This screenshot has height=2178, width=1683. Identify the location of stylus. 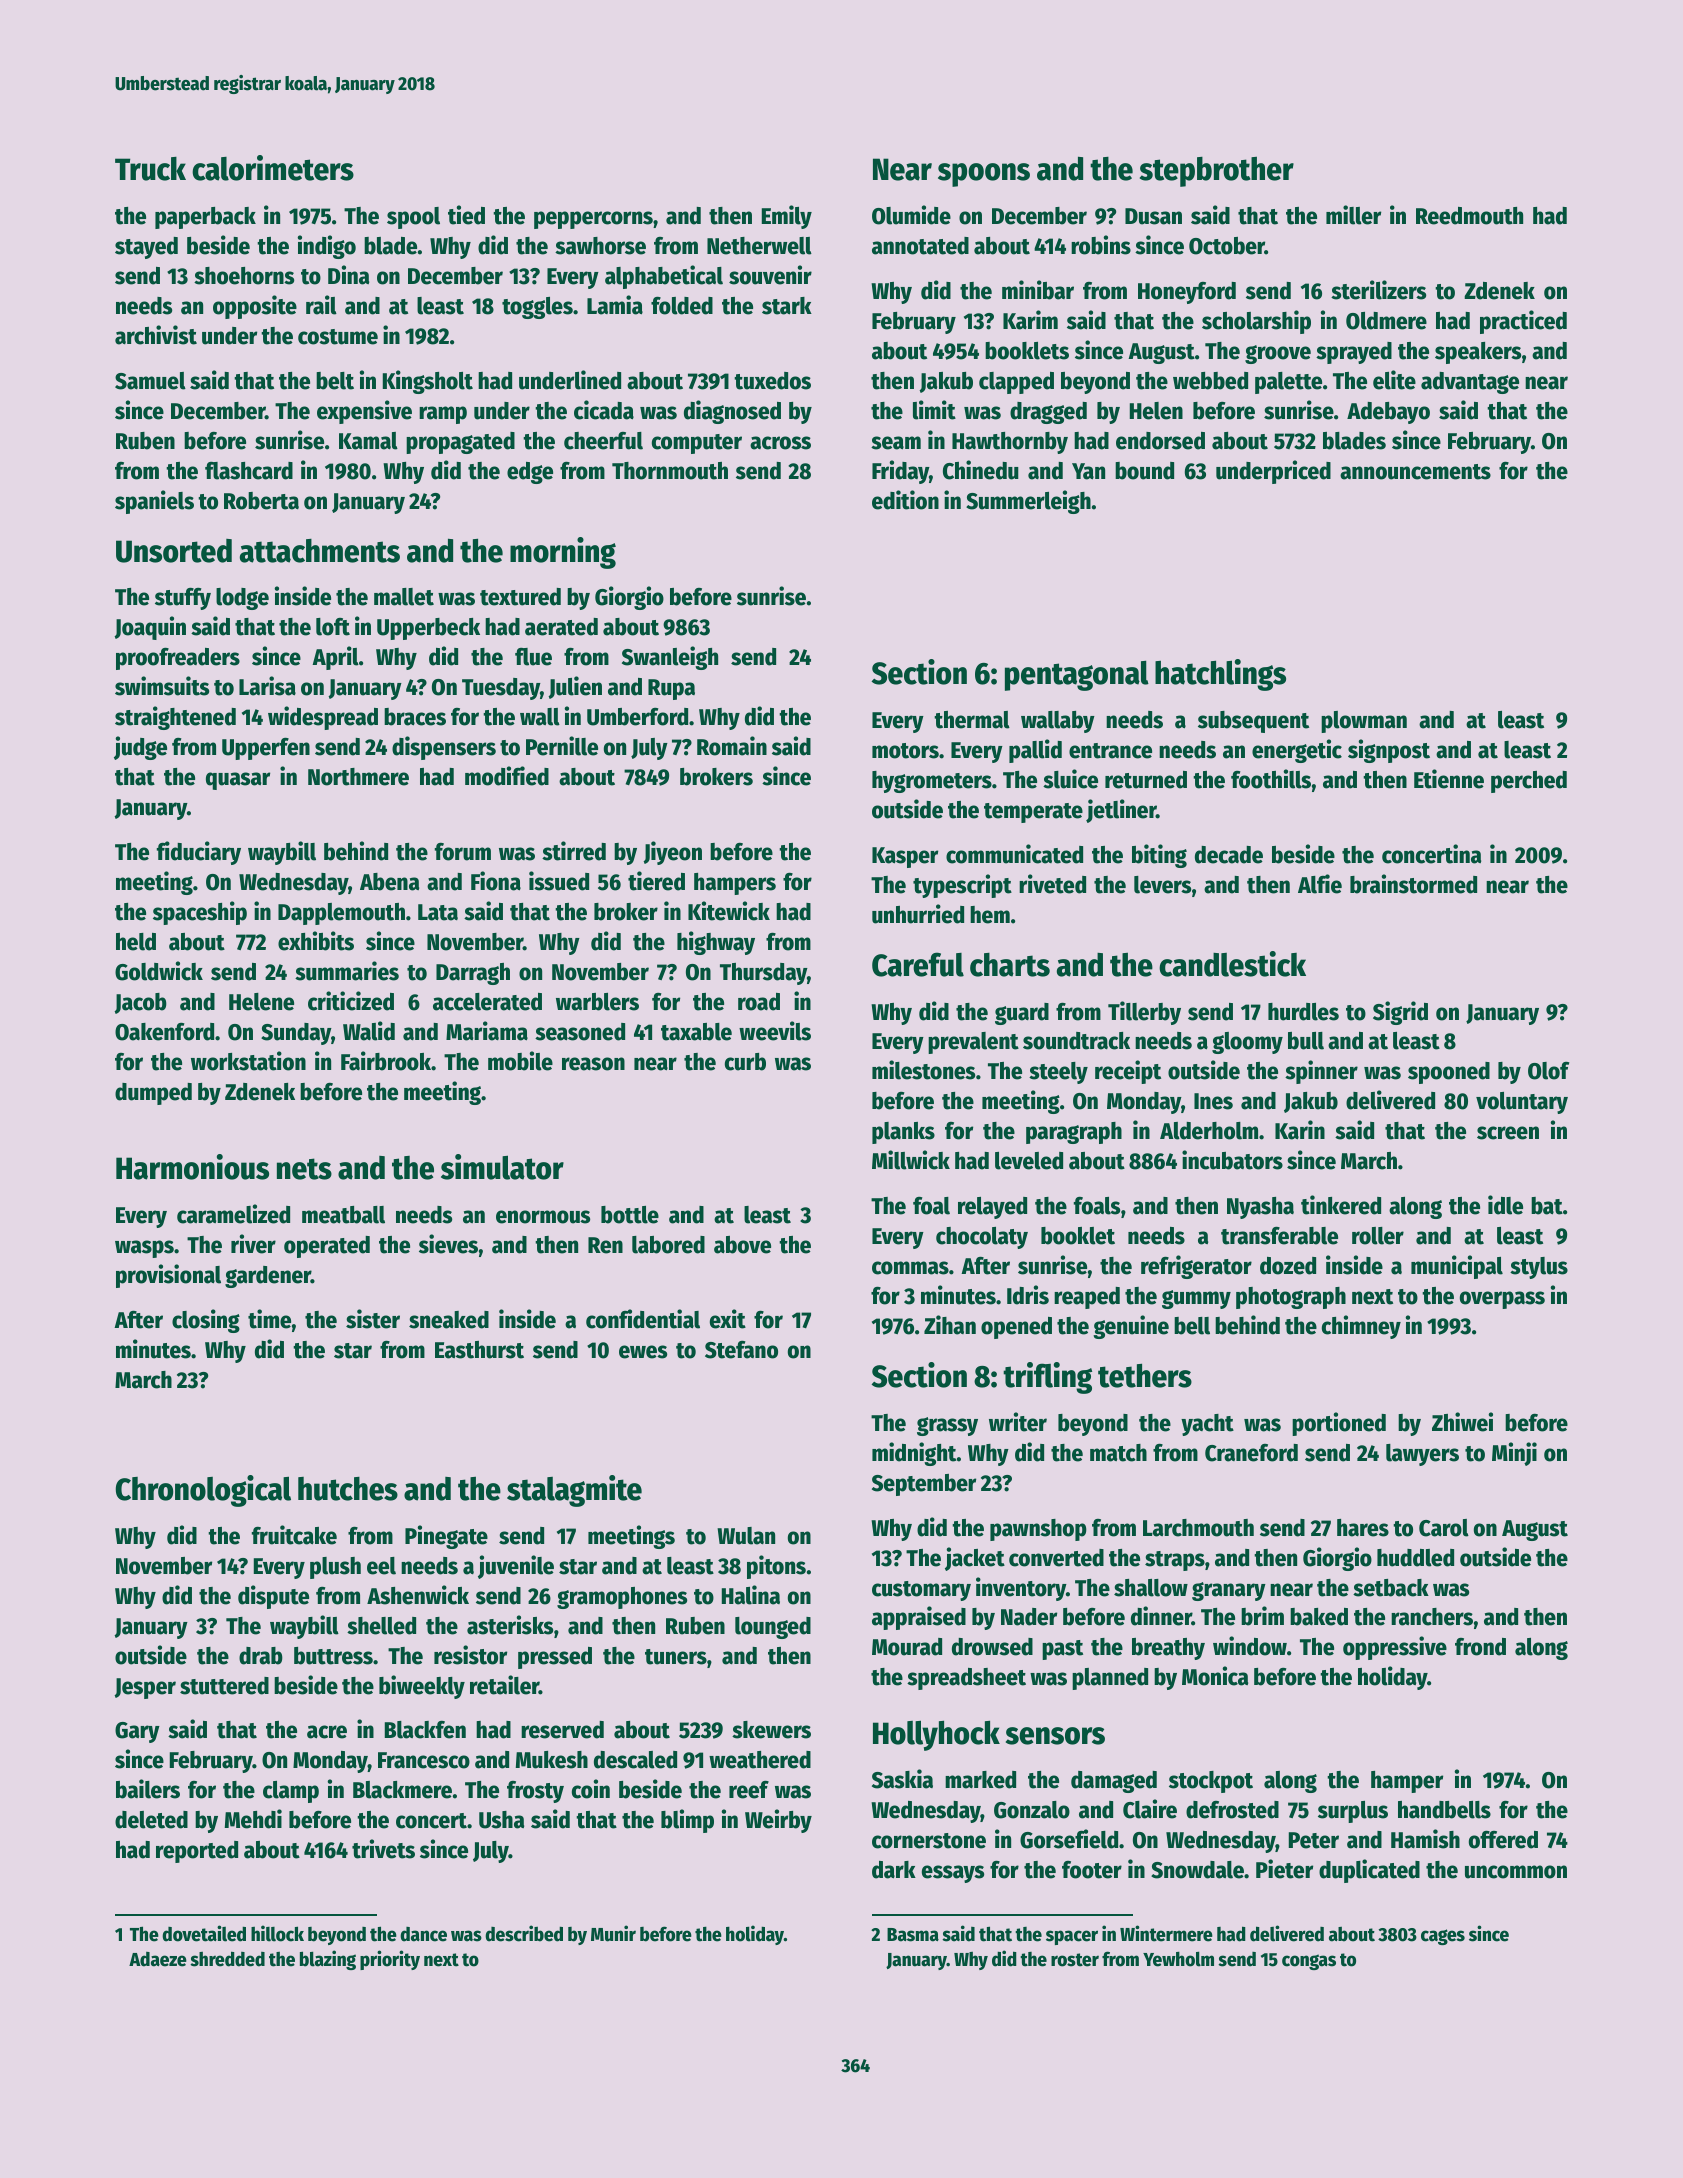
(1539, 1268).
